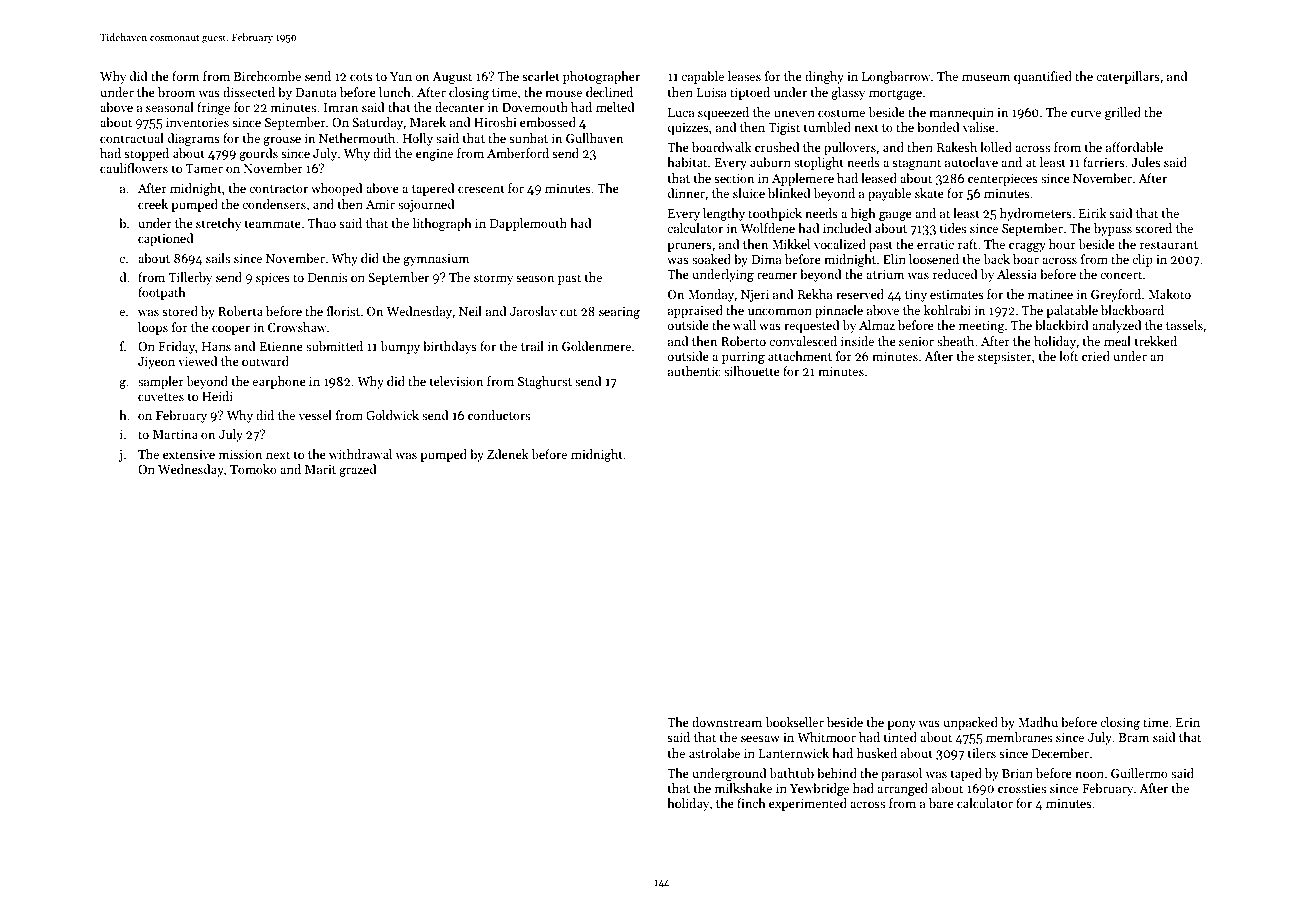  I want to click on Zdenek, so click(508, 454).
